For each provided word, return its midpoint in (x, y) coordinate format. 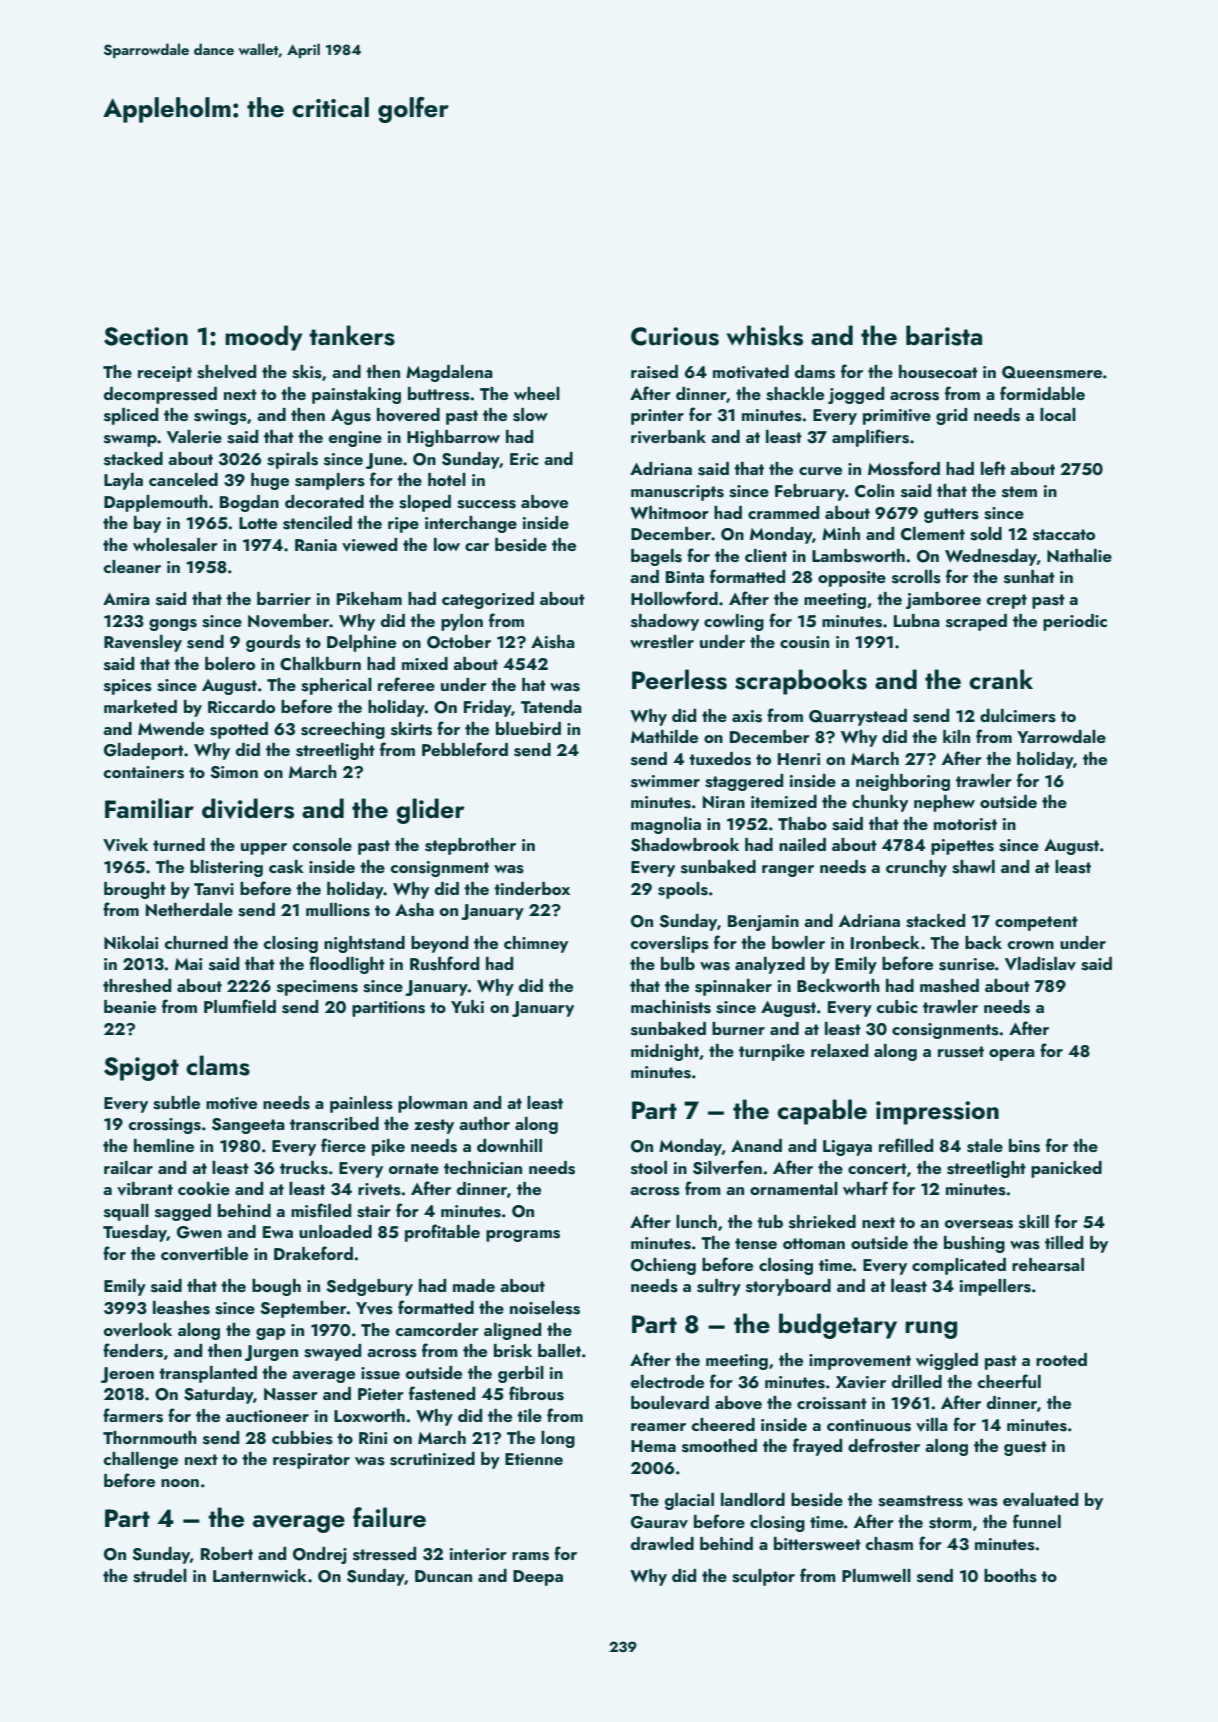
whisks (765, 335)
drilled (917, 1381)
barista (944, 335)
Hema (653, 1446)
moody (263, 338)
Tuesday (135, 1233)
